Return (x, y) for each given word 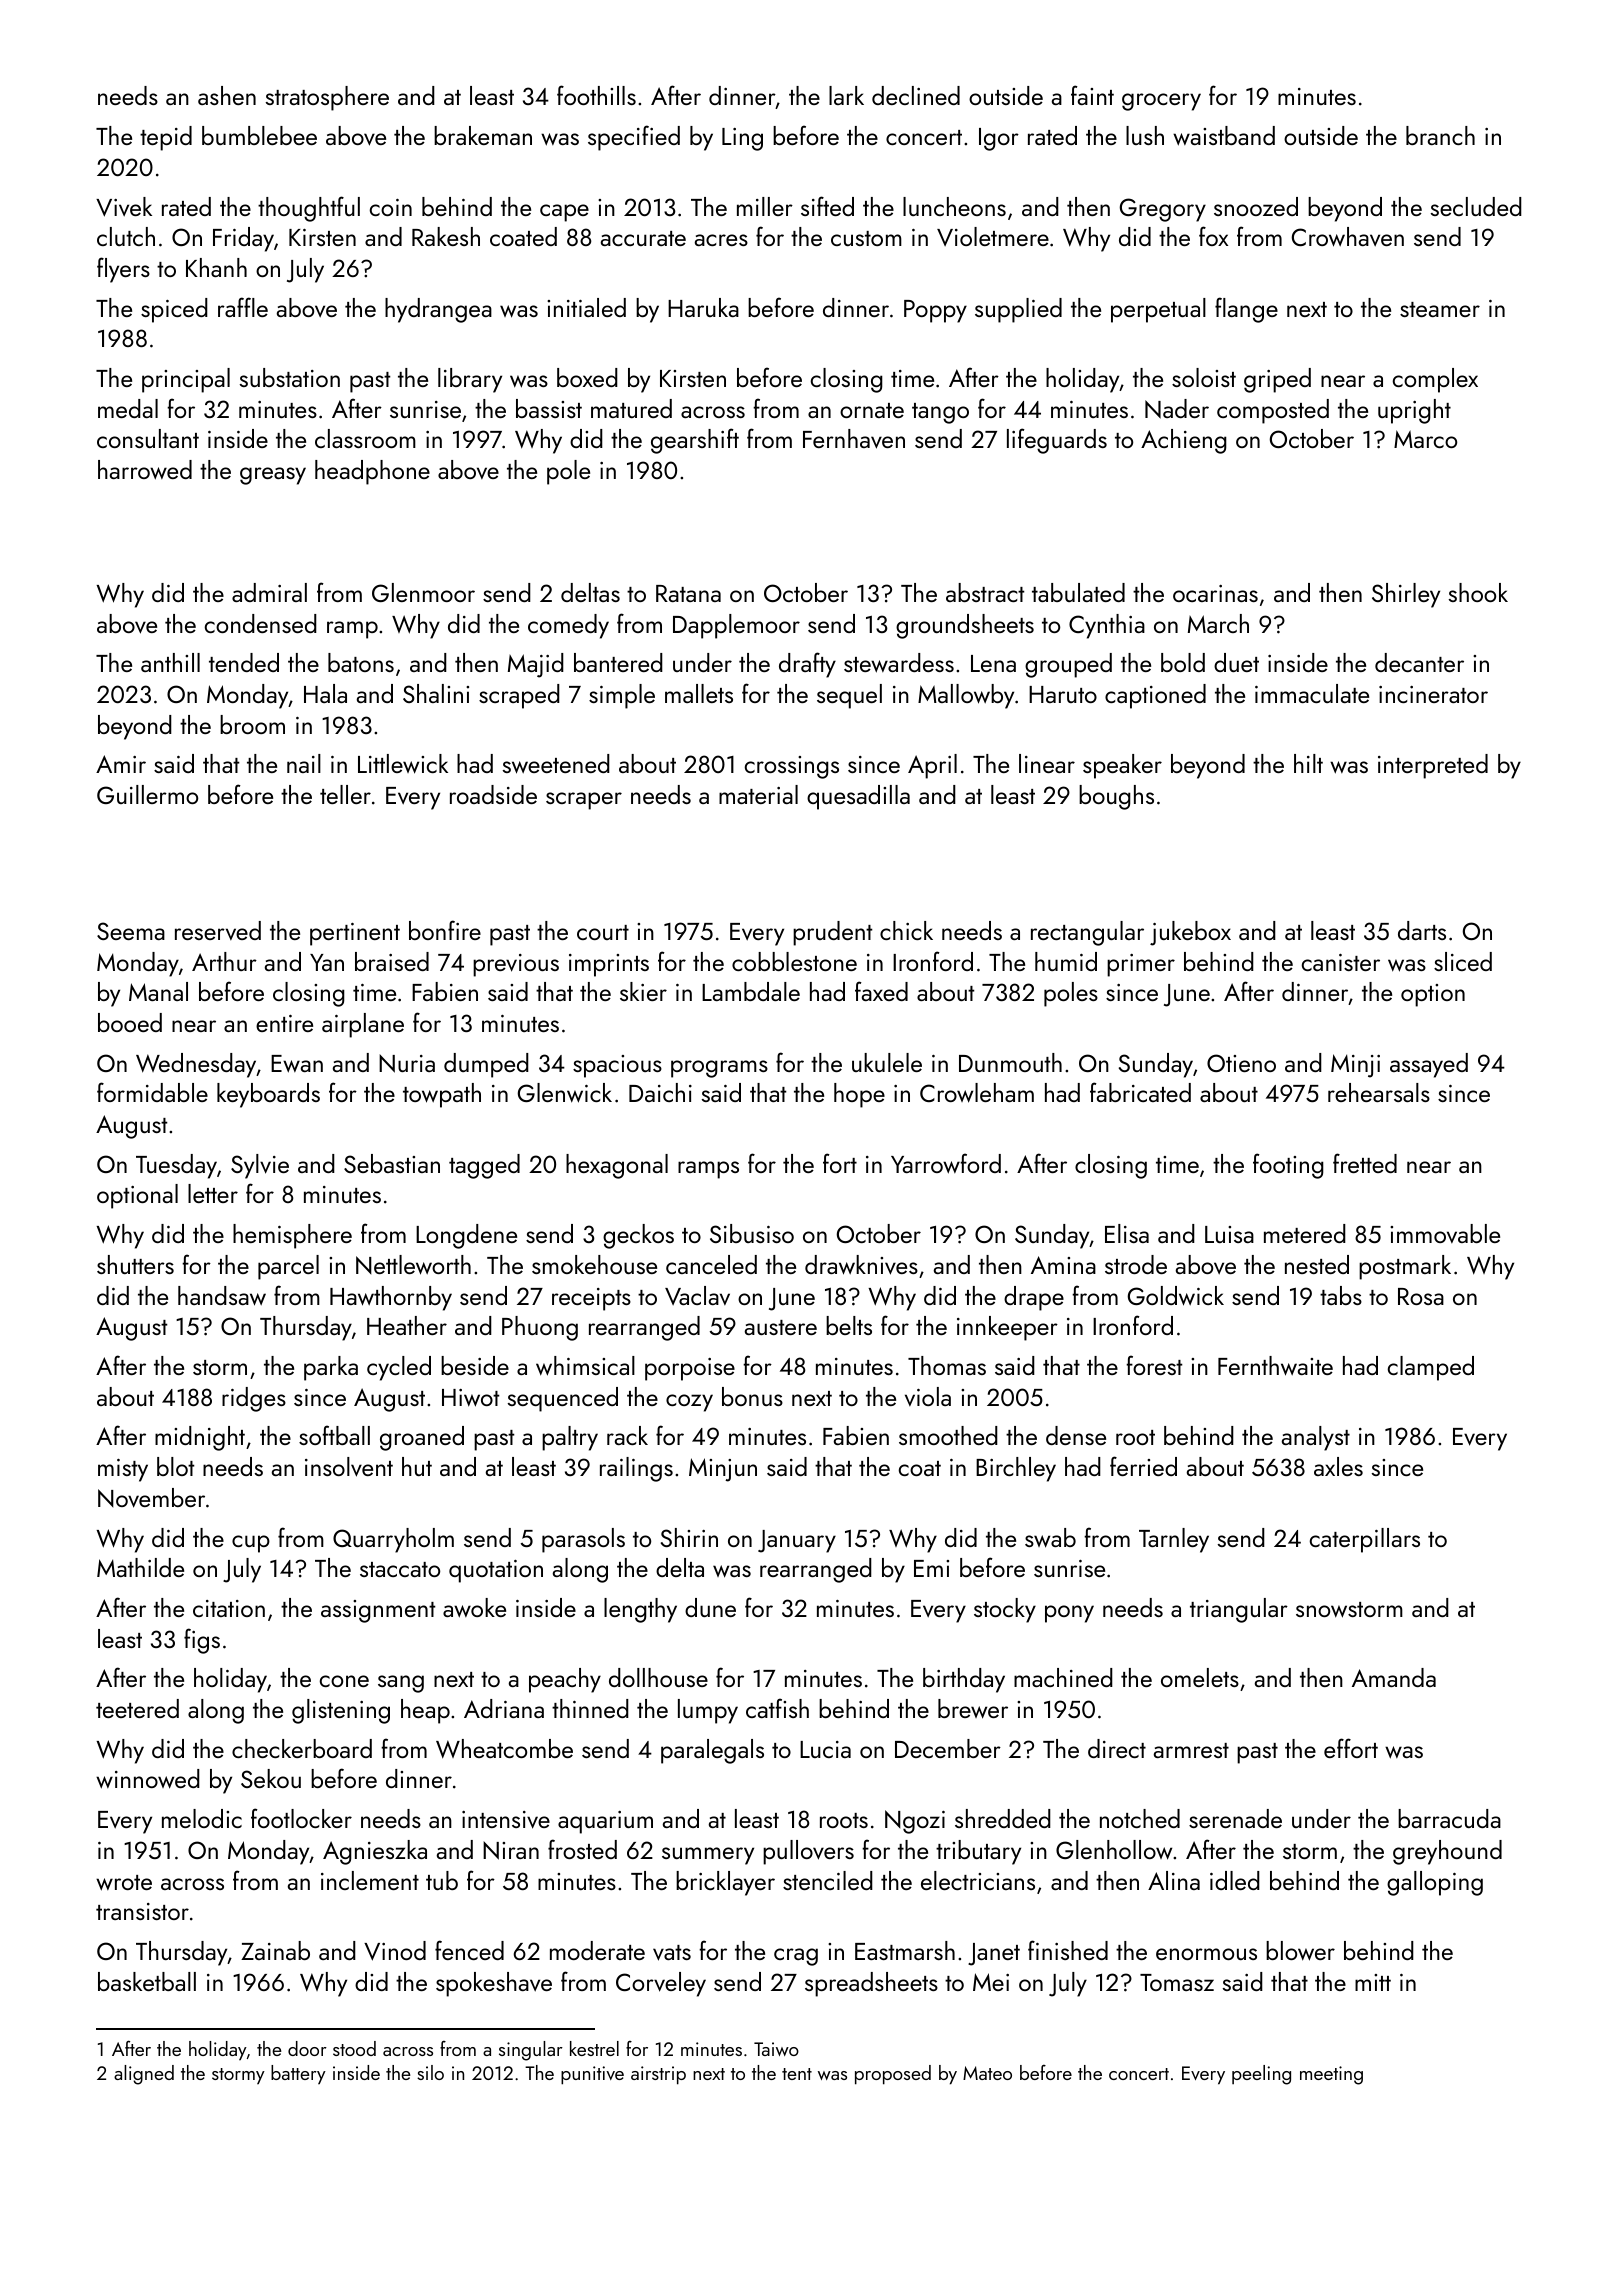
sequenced (563, 1399)
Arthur (224, 961)
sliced (1463, 961)
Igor (999, 139)
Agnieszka (375, 1852)
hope (859, 1095)
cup (251, 1544)
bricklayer (725, 1883)
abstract (985, 592)
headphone (372, 472)
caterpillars (1365, 1540)
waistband (1224, 136)
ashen (227, 95)
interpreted (1433, 766)
